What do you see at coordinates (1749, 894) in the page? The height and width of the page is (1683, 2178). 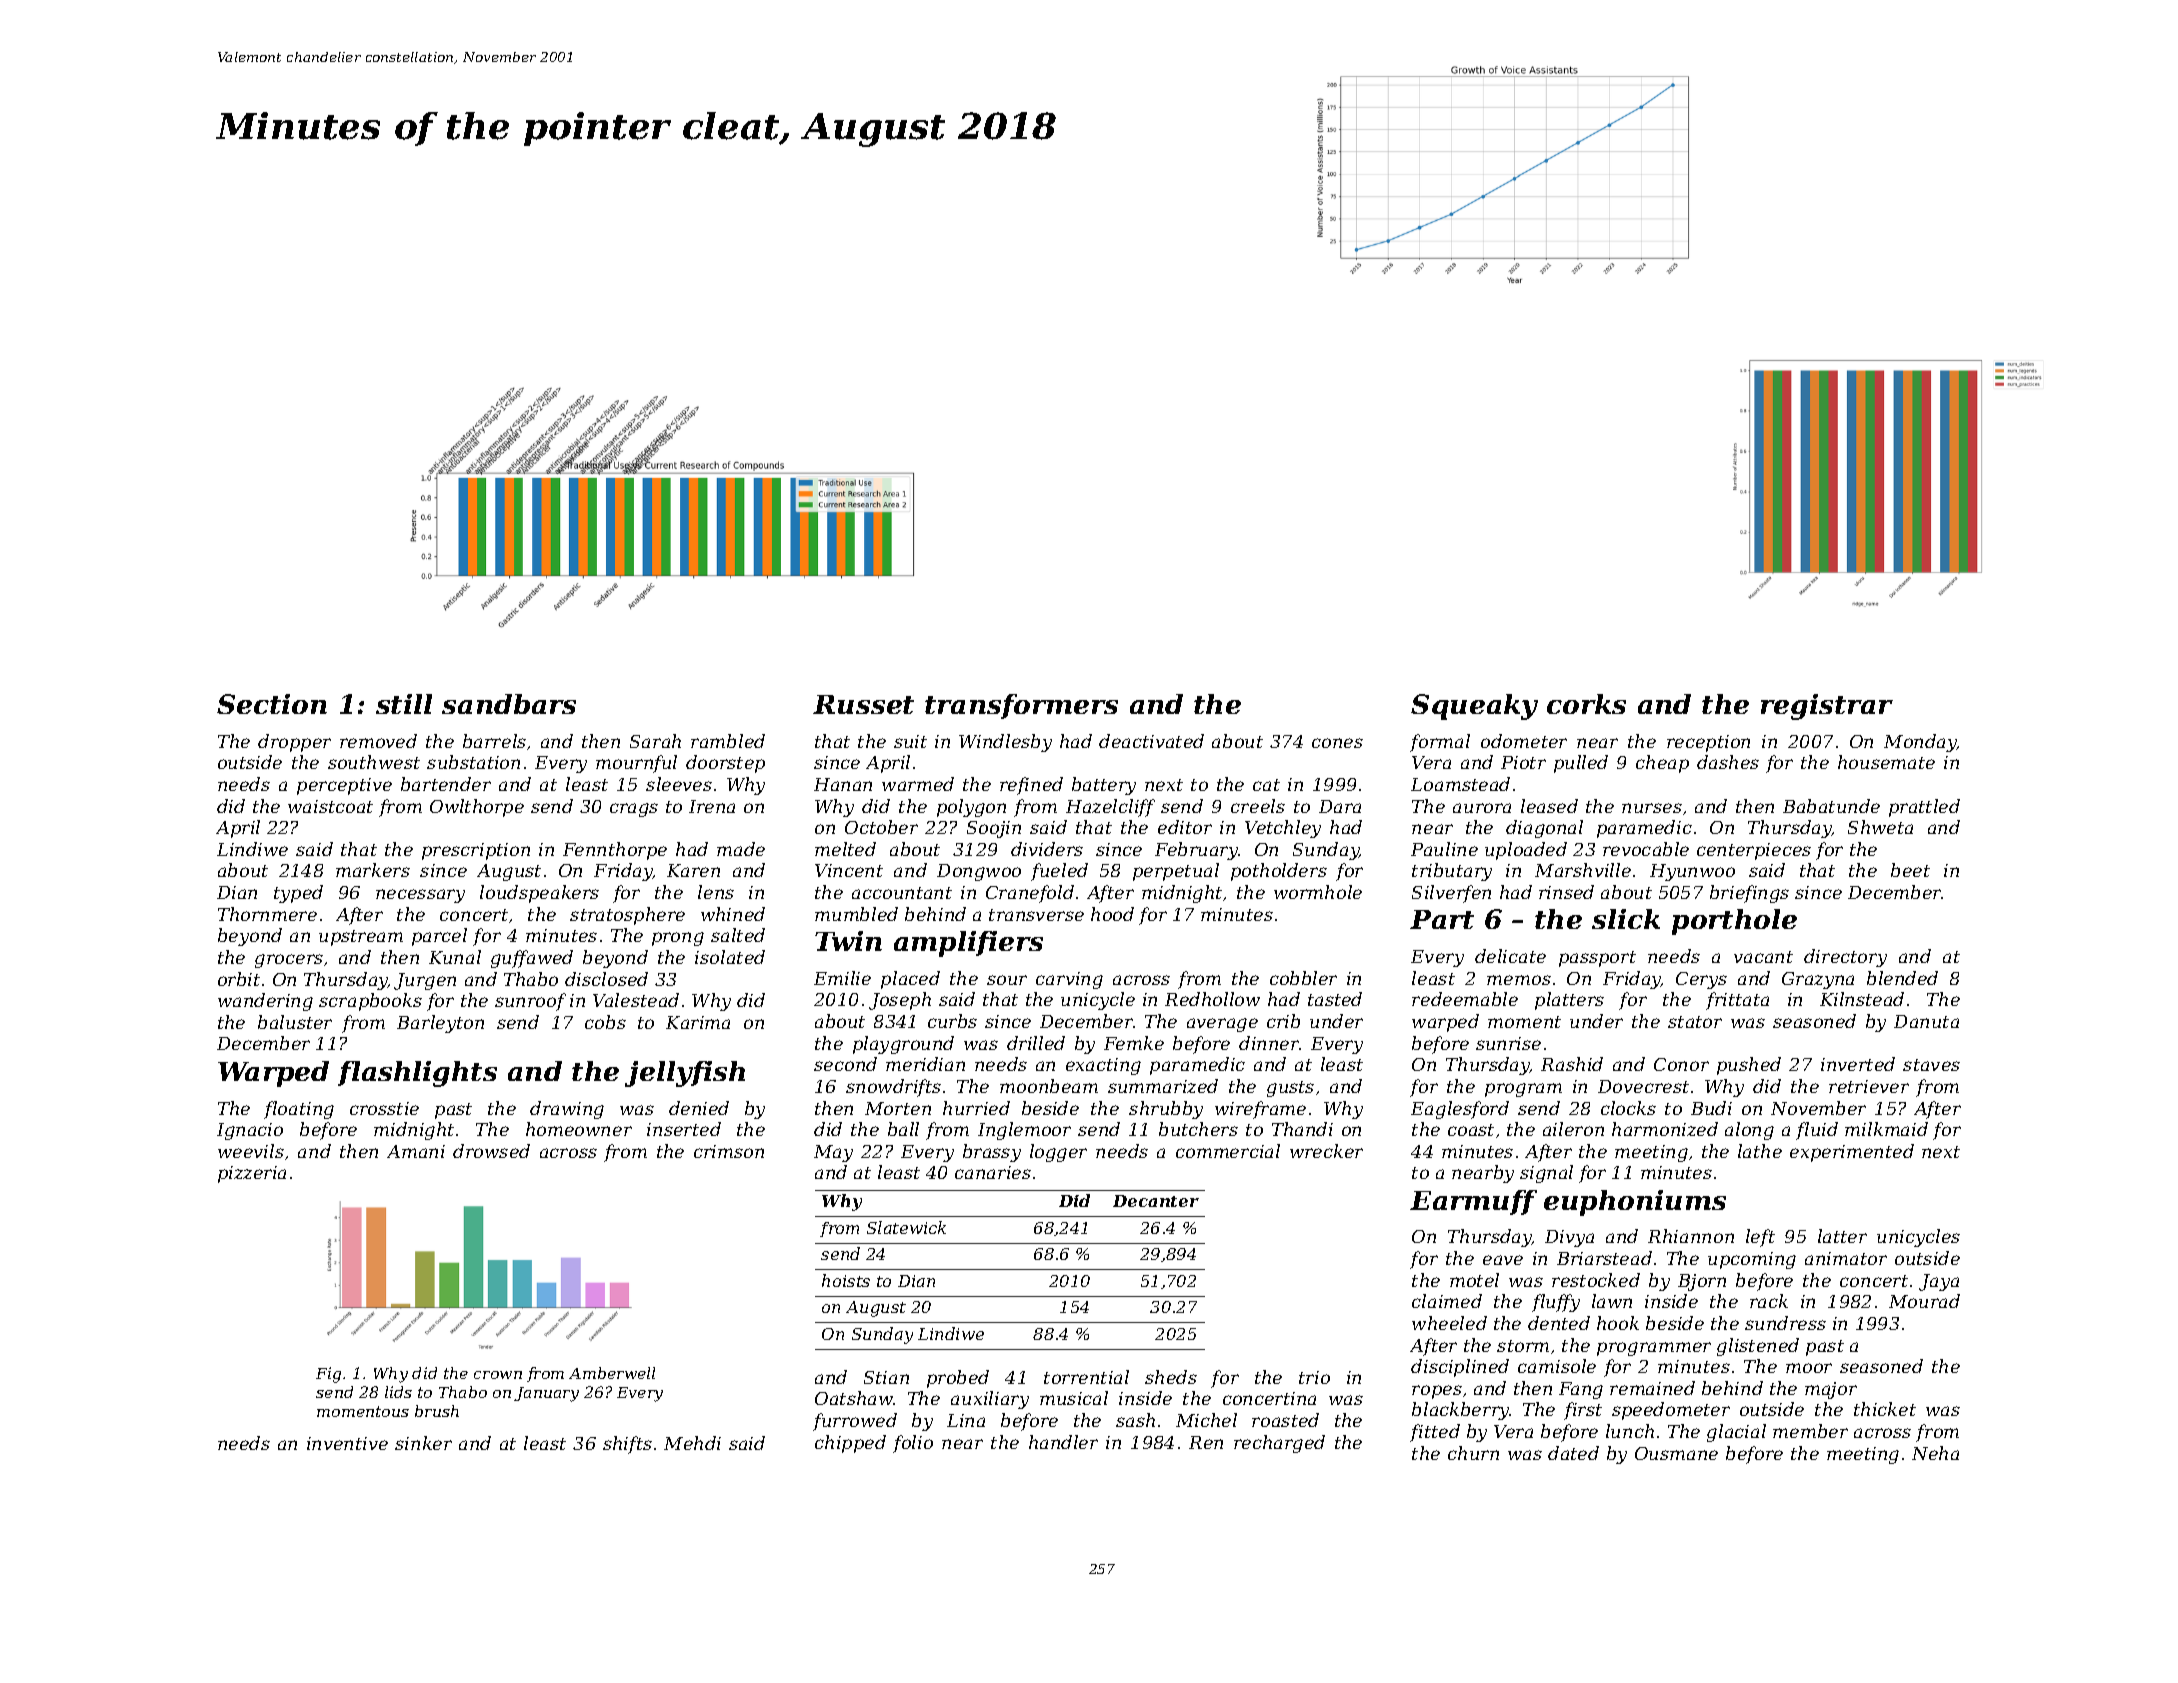 I see `briefings` at bounding box center [1749, 894].
